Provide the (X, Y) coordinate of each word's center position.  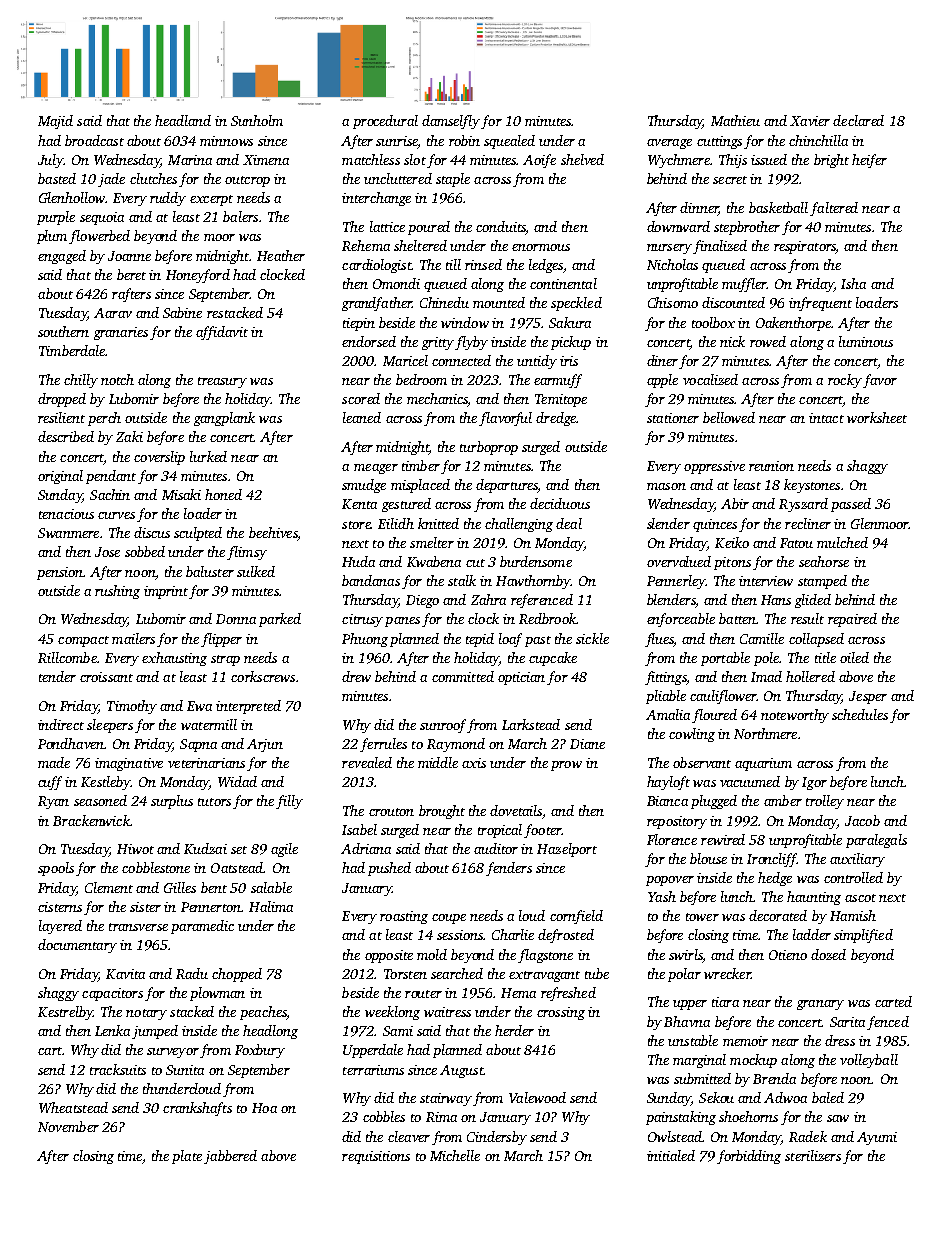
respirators (805, 247)
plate (187, 1157)
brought (442, 812)
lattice (387, 226)
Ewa (199, 706)
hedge (775, 879)
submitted (702, 1078)
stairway (446, 1099)
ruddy (168, 199)
